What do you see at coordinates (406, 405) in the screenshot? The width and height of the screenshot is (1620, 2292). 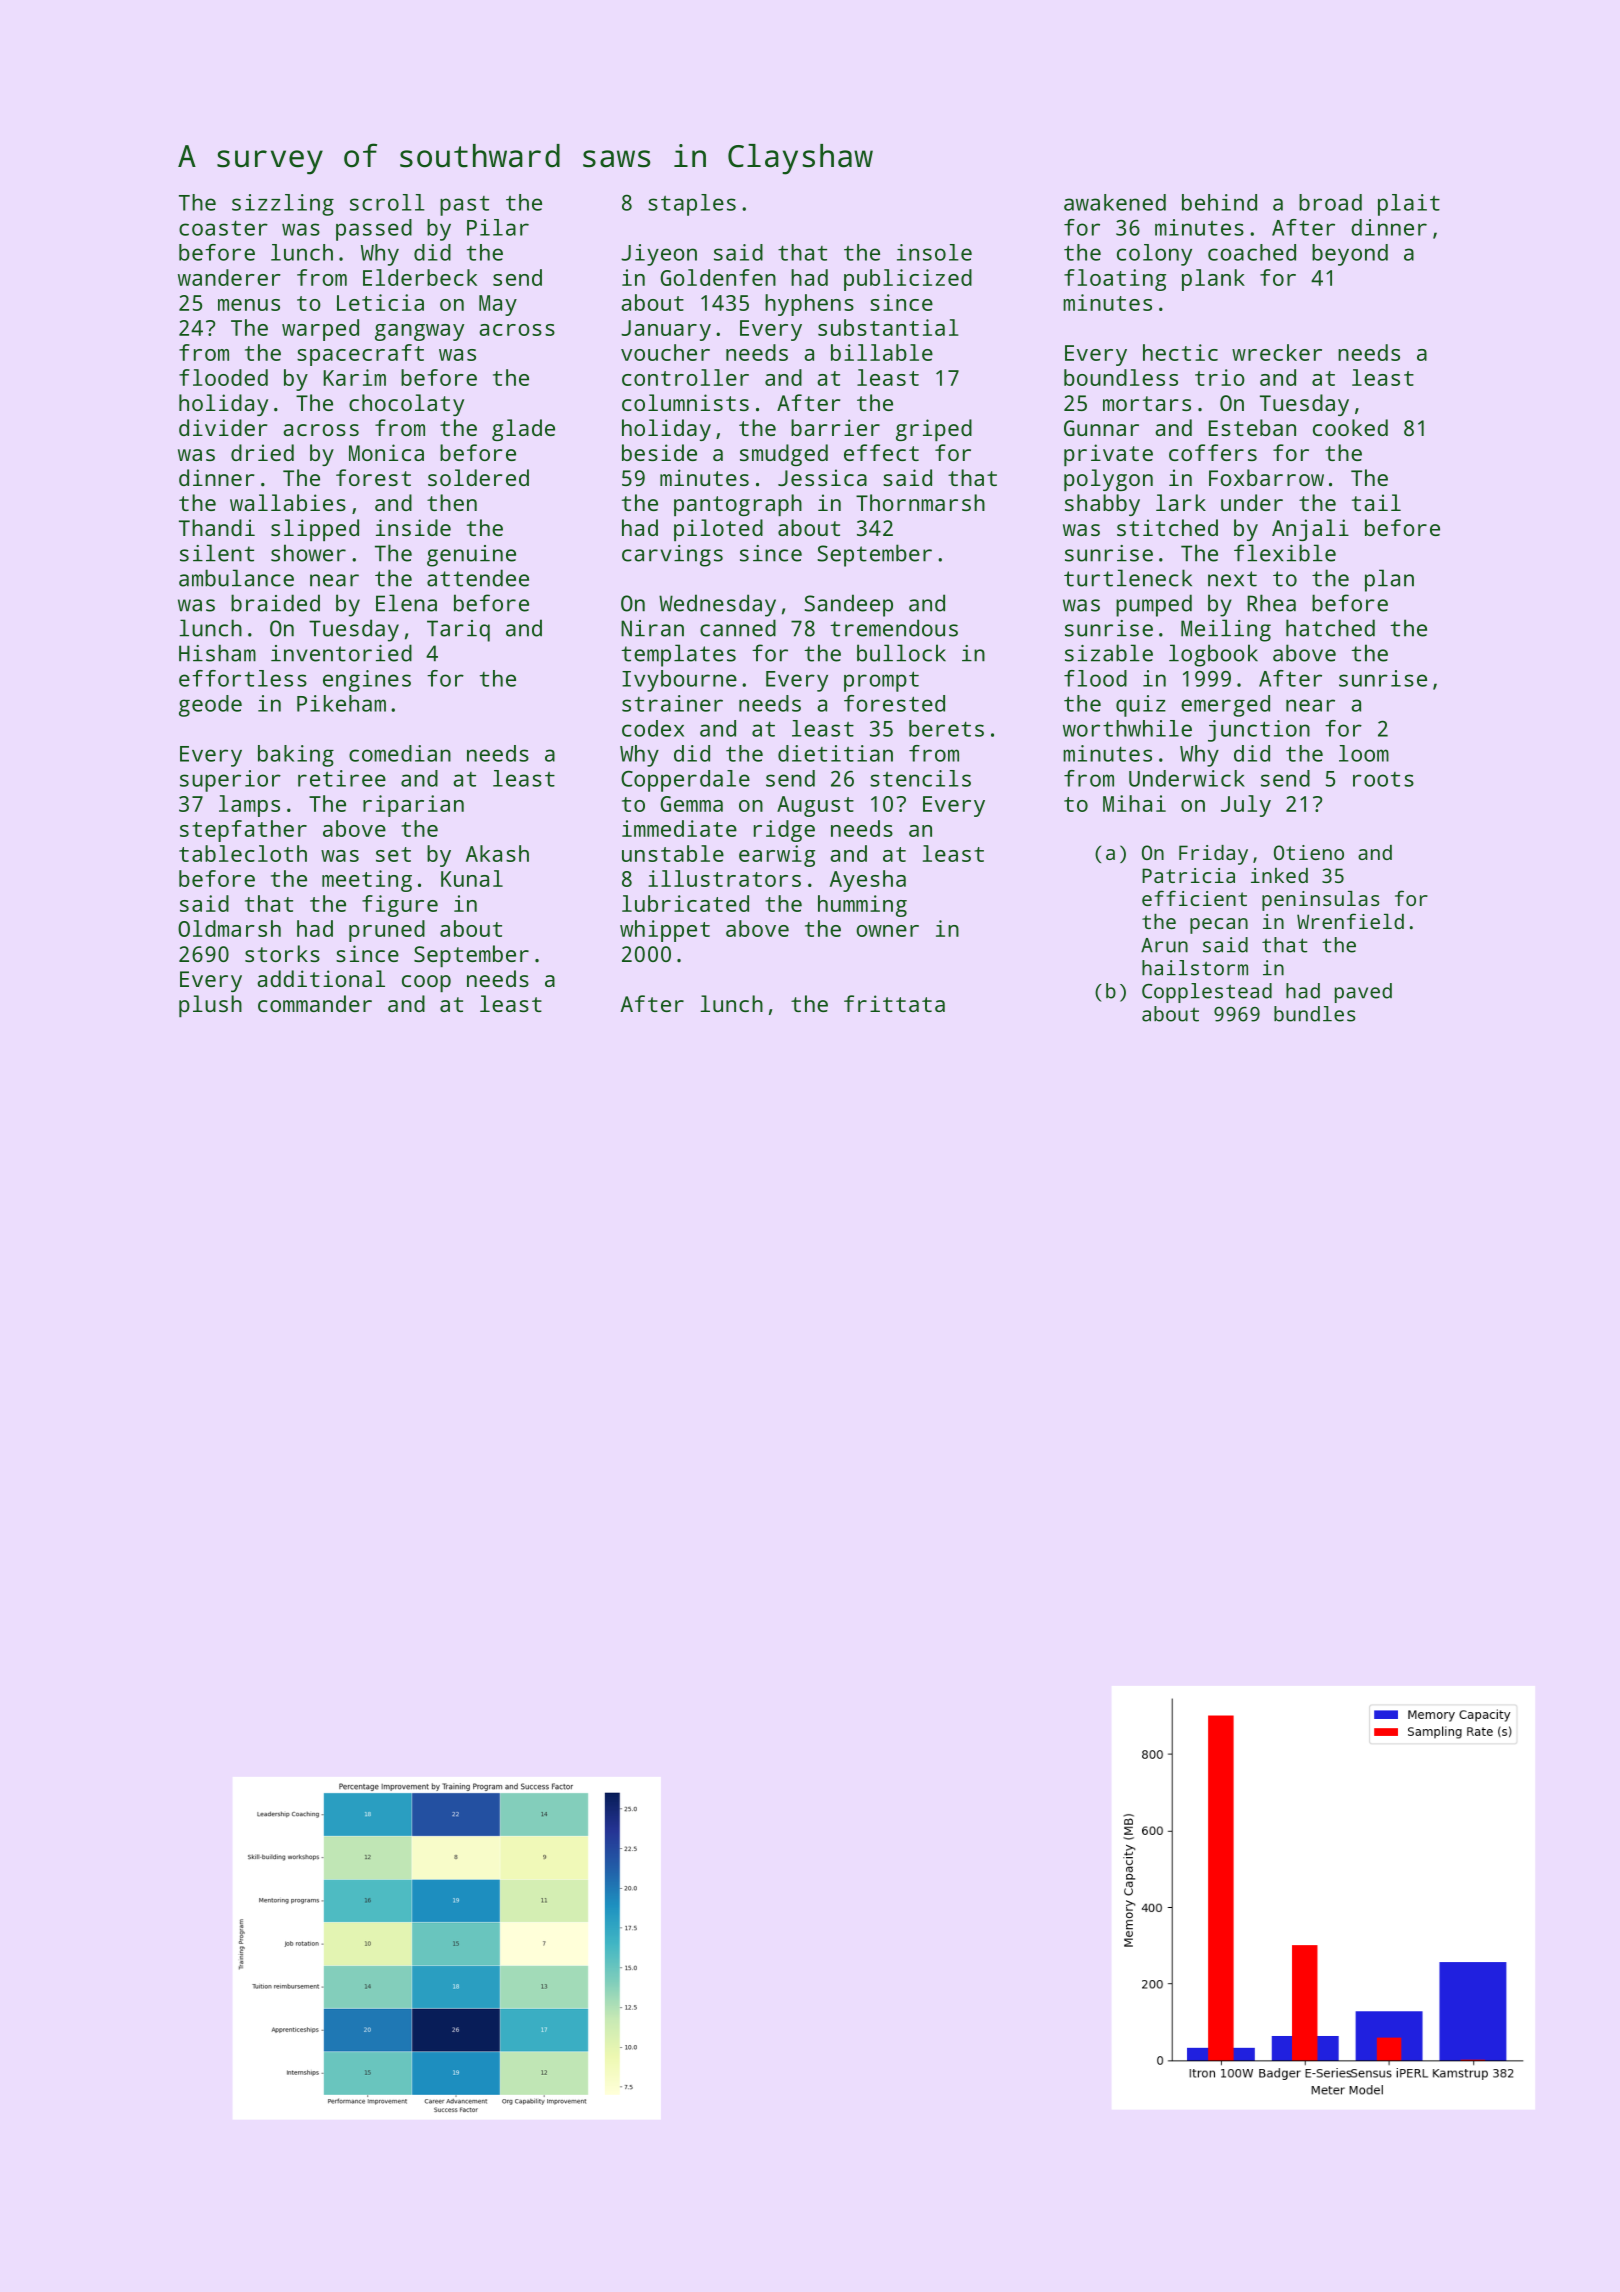 I see `chocolaty` at bounding box center [406, 405].
